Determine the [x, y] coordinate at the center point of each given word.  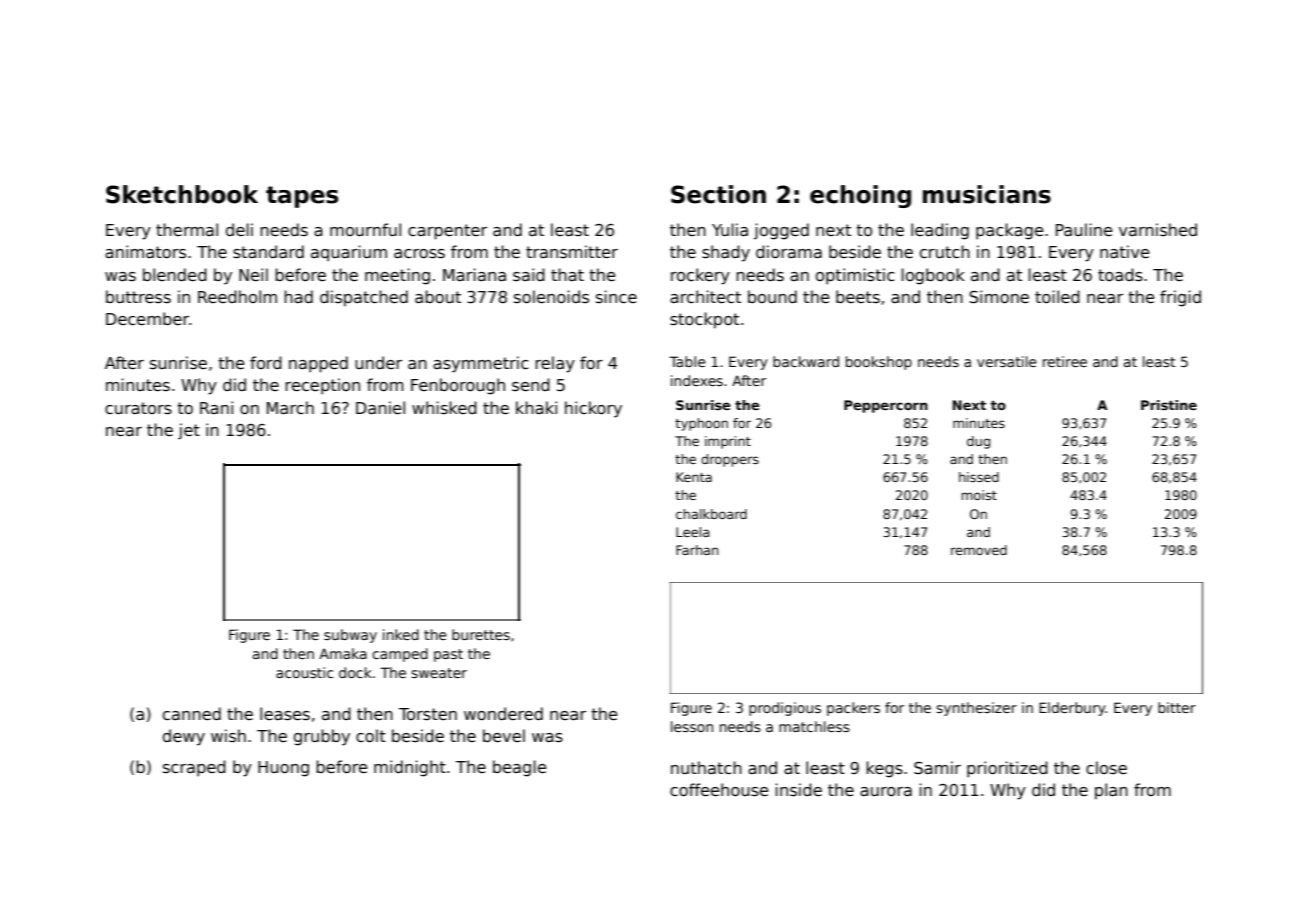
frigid [1180, 298]
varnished [1158, 230]
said [529, 275]
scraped [194, 768]
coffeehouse [719, 790]
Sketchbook [182, 194]
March [290, 407]
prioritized [1007, 769]
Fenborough [458, 386]
